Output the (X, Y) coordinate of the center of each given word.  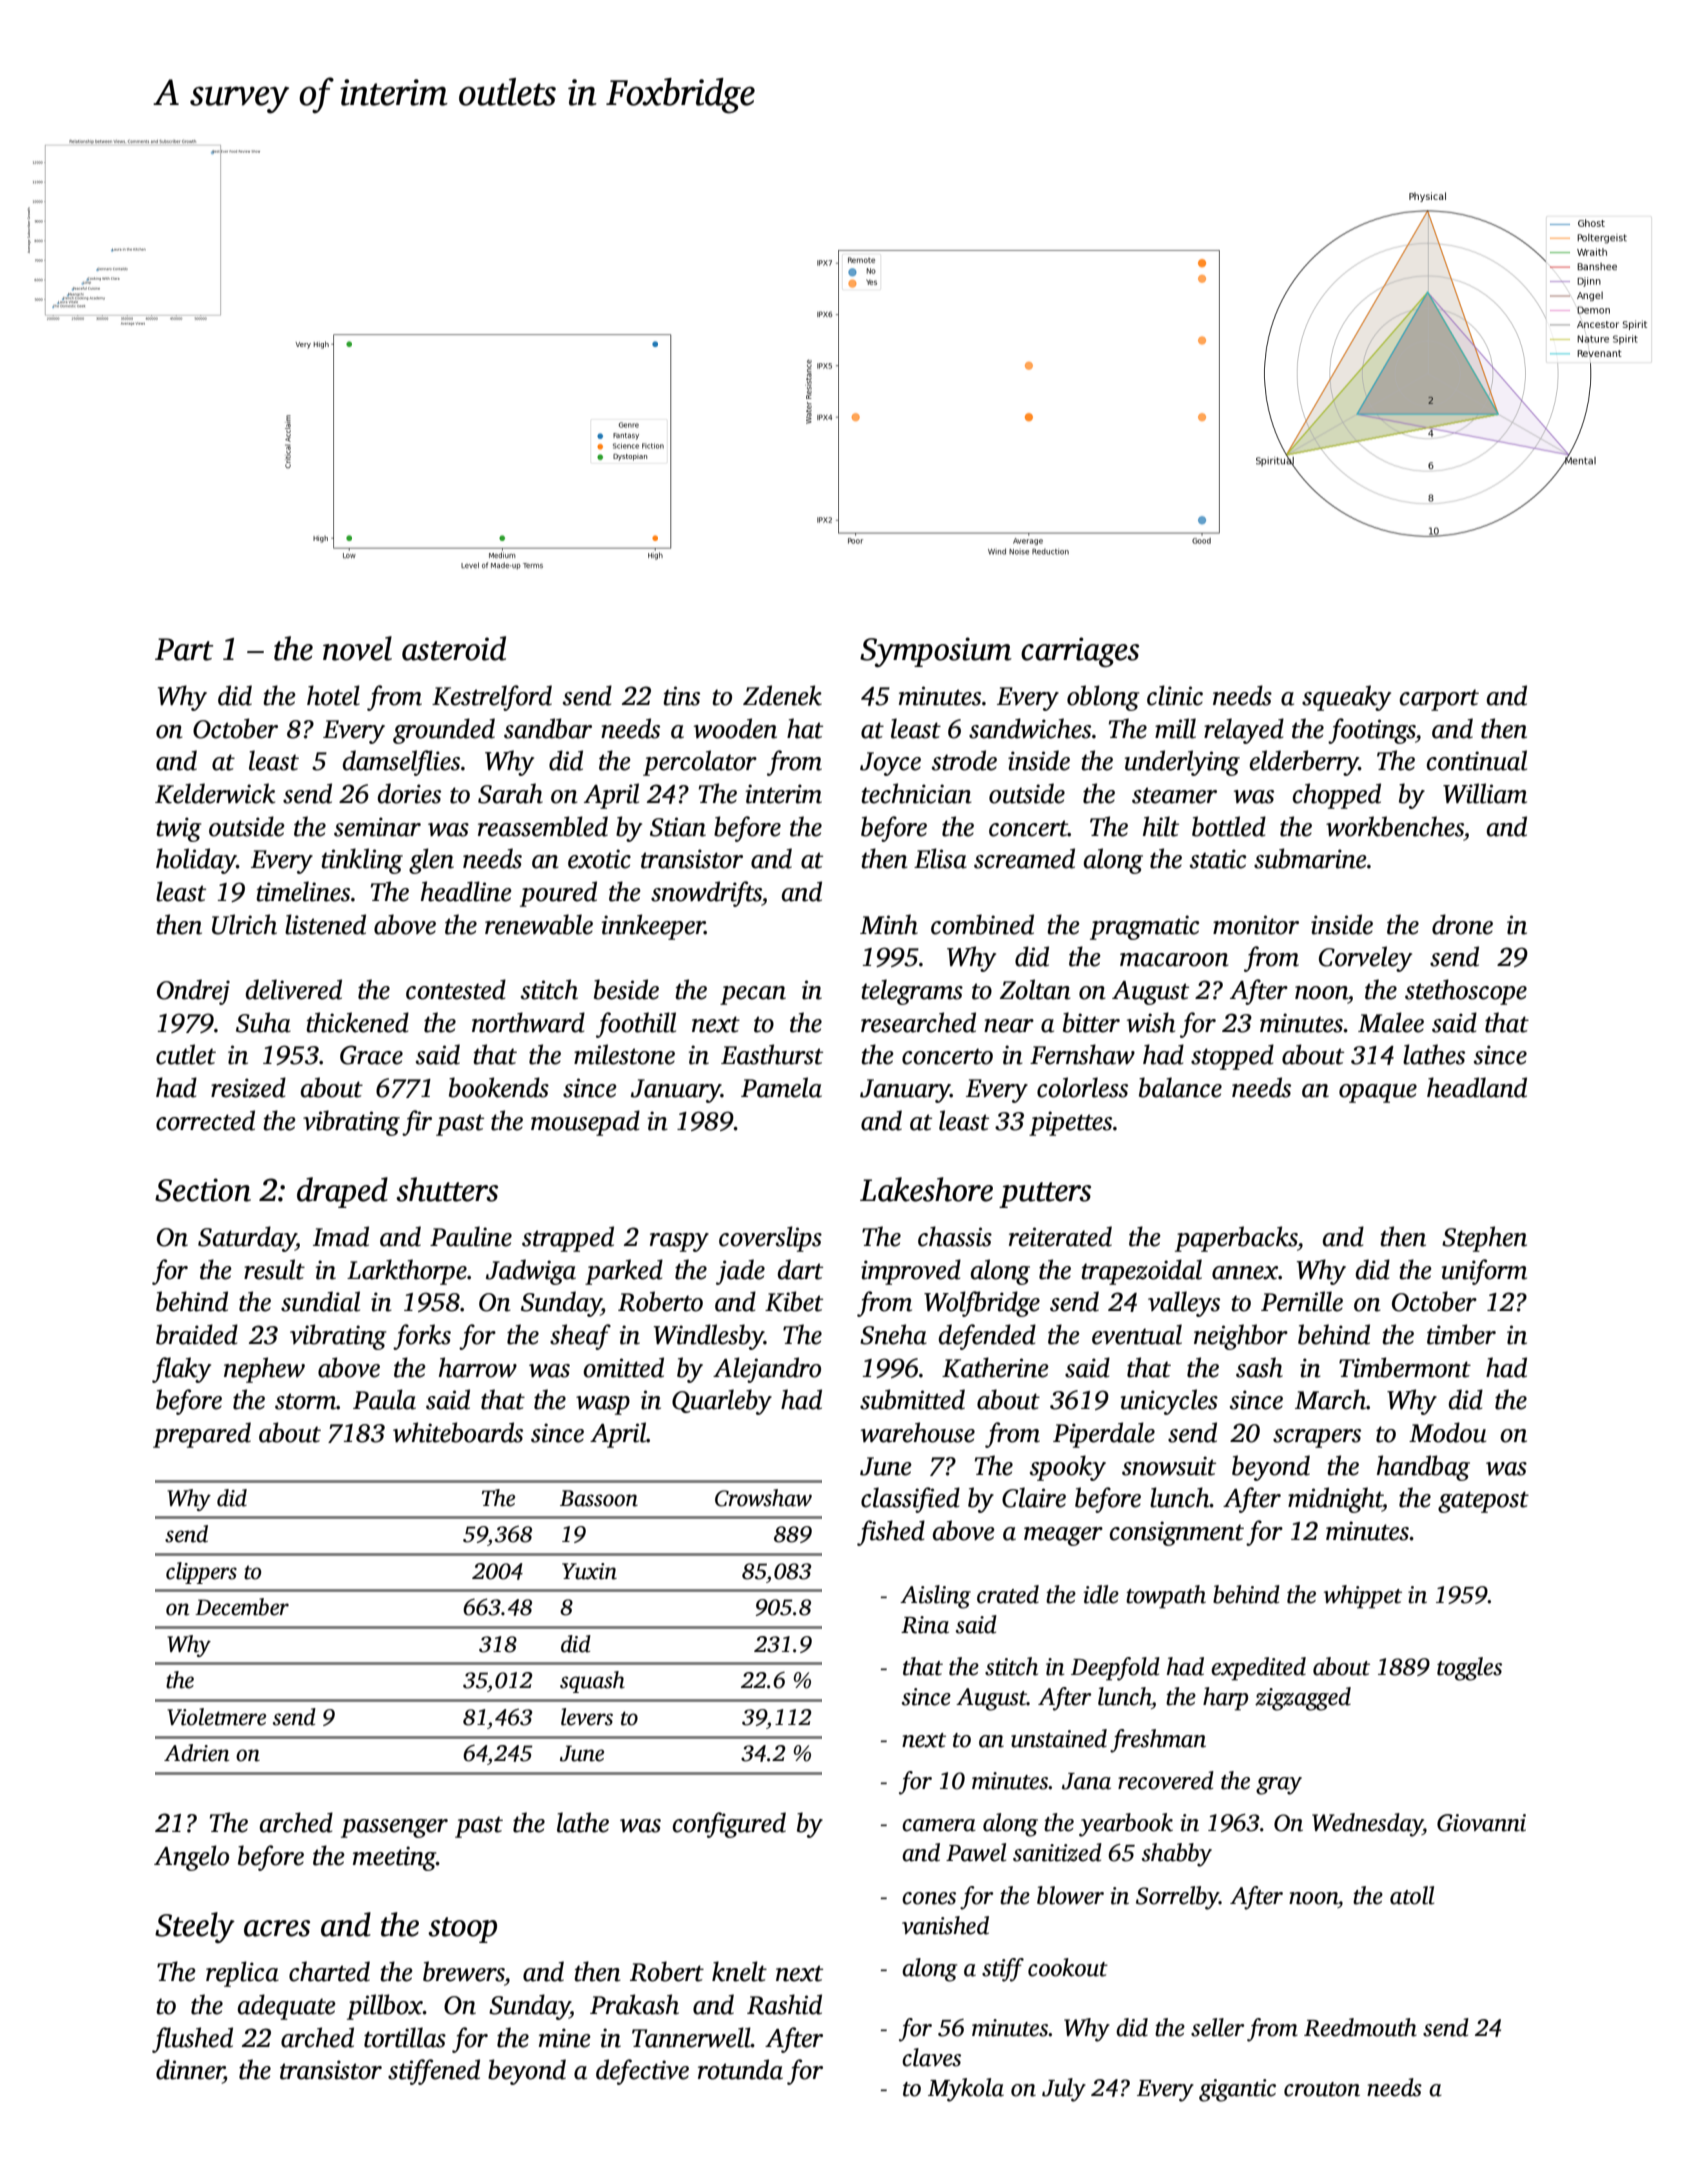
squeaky (1346, 698)
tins (681, 696)
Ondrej (193, 992)
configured (729, 1825)
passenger (394, 1828)
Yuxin (589, 1571)
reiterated (1060, 1236)
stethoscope (1466, 992)
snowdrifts (706, 894)
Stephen (1484, 1239)
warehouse (918, 1432)
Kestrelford (492, 698)
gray (1279, 1786)
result (274, 1269)
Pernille (1302, 1301)
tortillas (405, 2037)
